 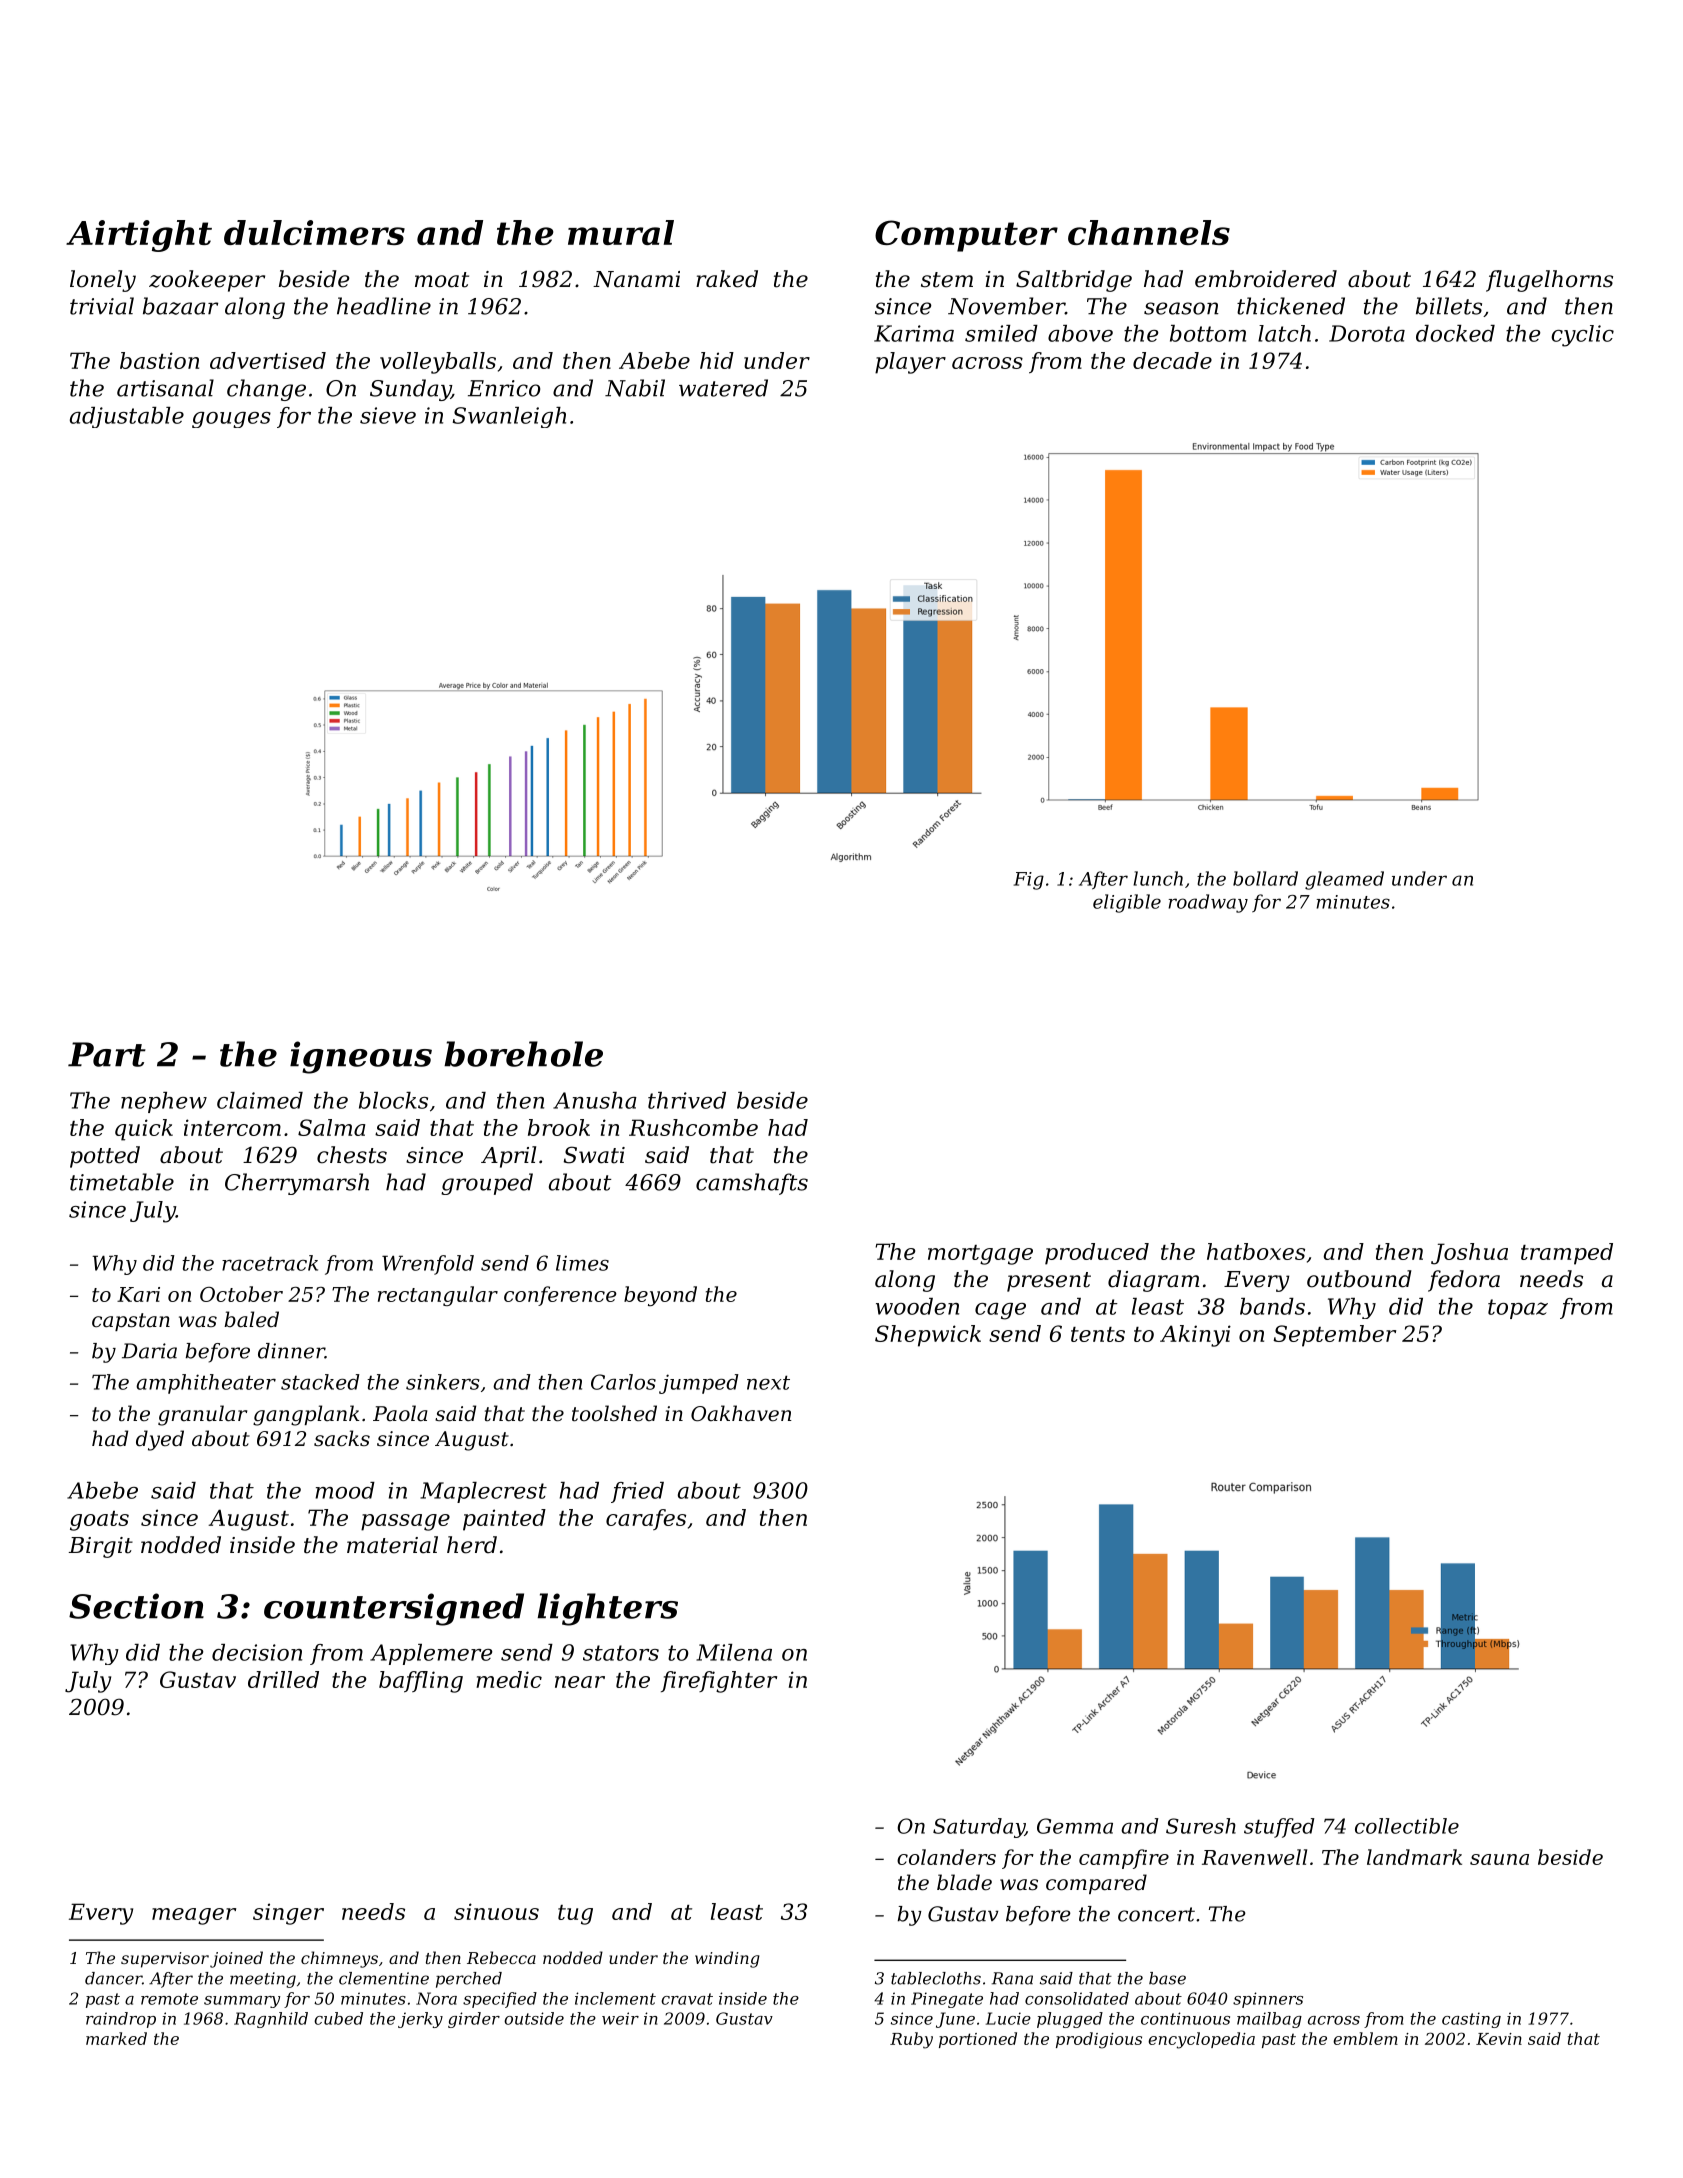 I want to click on Kevin, so click(x=1499, y=2039).
